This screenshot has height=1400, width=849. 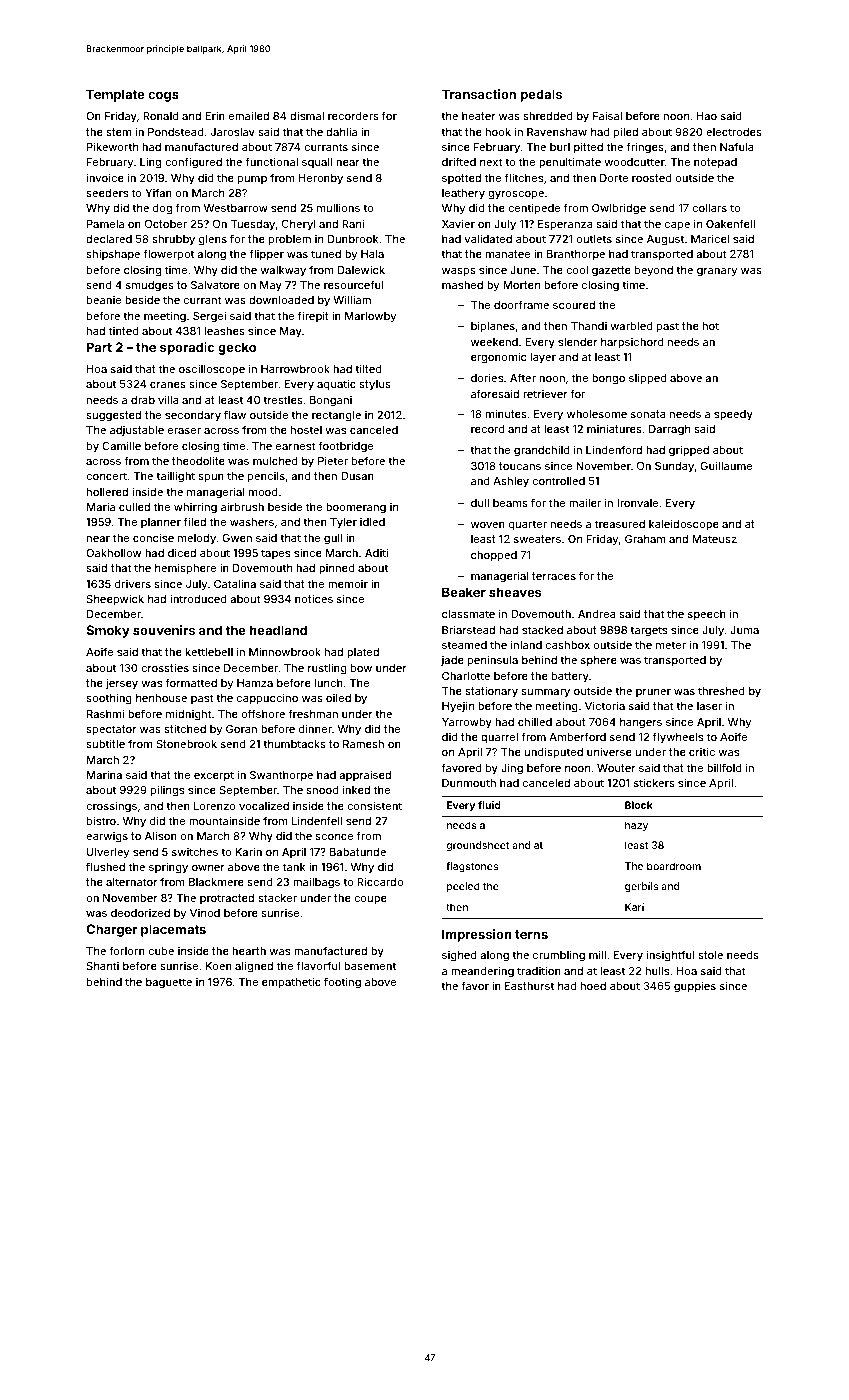 I want to click on guppies, so click(x=695, y=987).
